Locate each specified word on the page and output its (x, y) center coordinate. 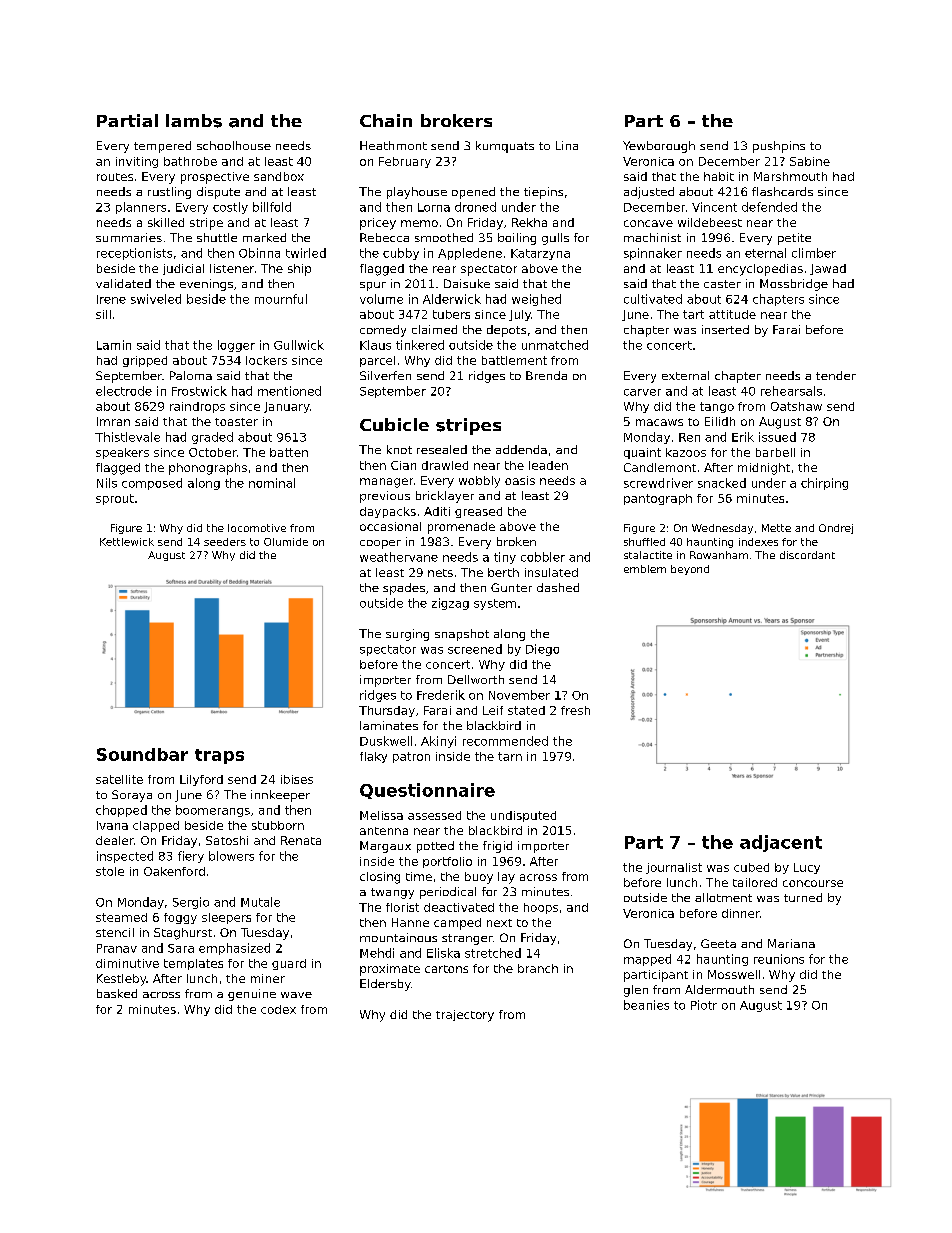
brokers (456, 120)
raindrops (197, 407)
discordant (807, 555)
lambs (194, 121)
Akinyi (438, 742)
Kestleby (121, 980)
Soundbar (142, 754)
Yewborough (659, 147)
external (685, 375)
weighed (536, 300)
